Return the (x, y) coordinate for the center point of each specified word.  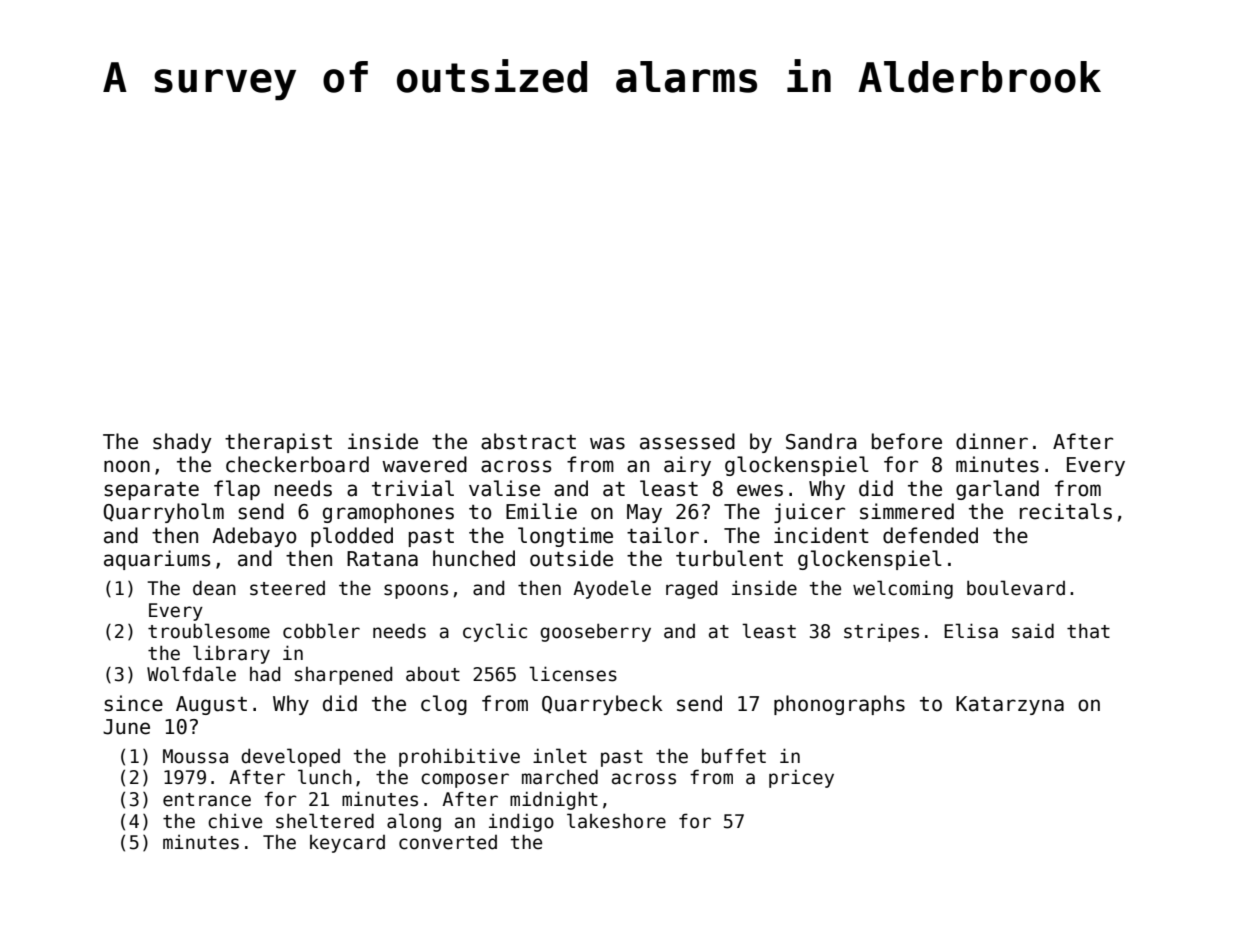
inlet (560, 756)
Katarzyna (1010, 705)
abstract (528, 441)
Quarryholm (163, 513)
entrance (207, 800)
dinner (992, 441)
